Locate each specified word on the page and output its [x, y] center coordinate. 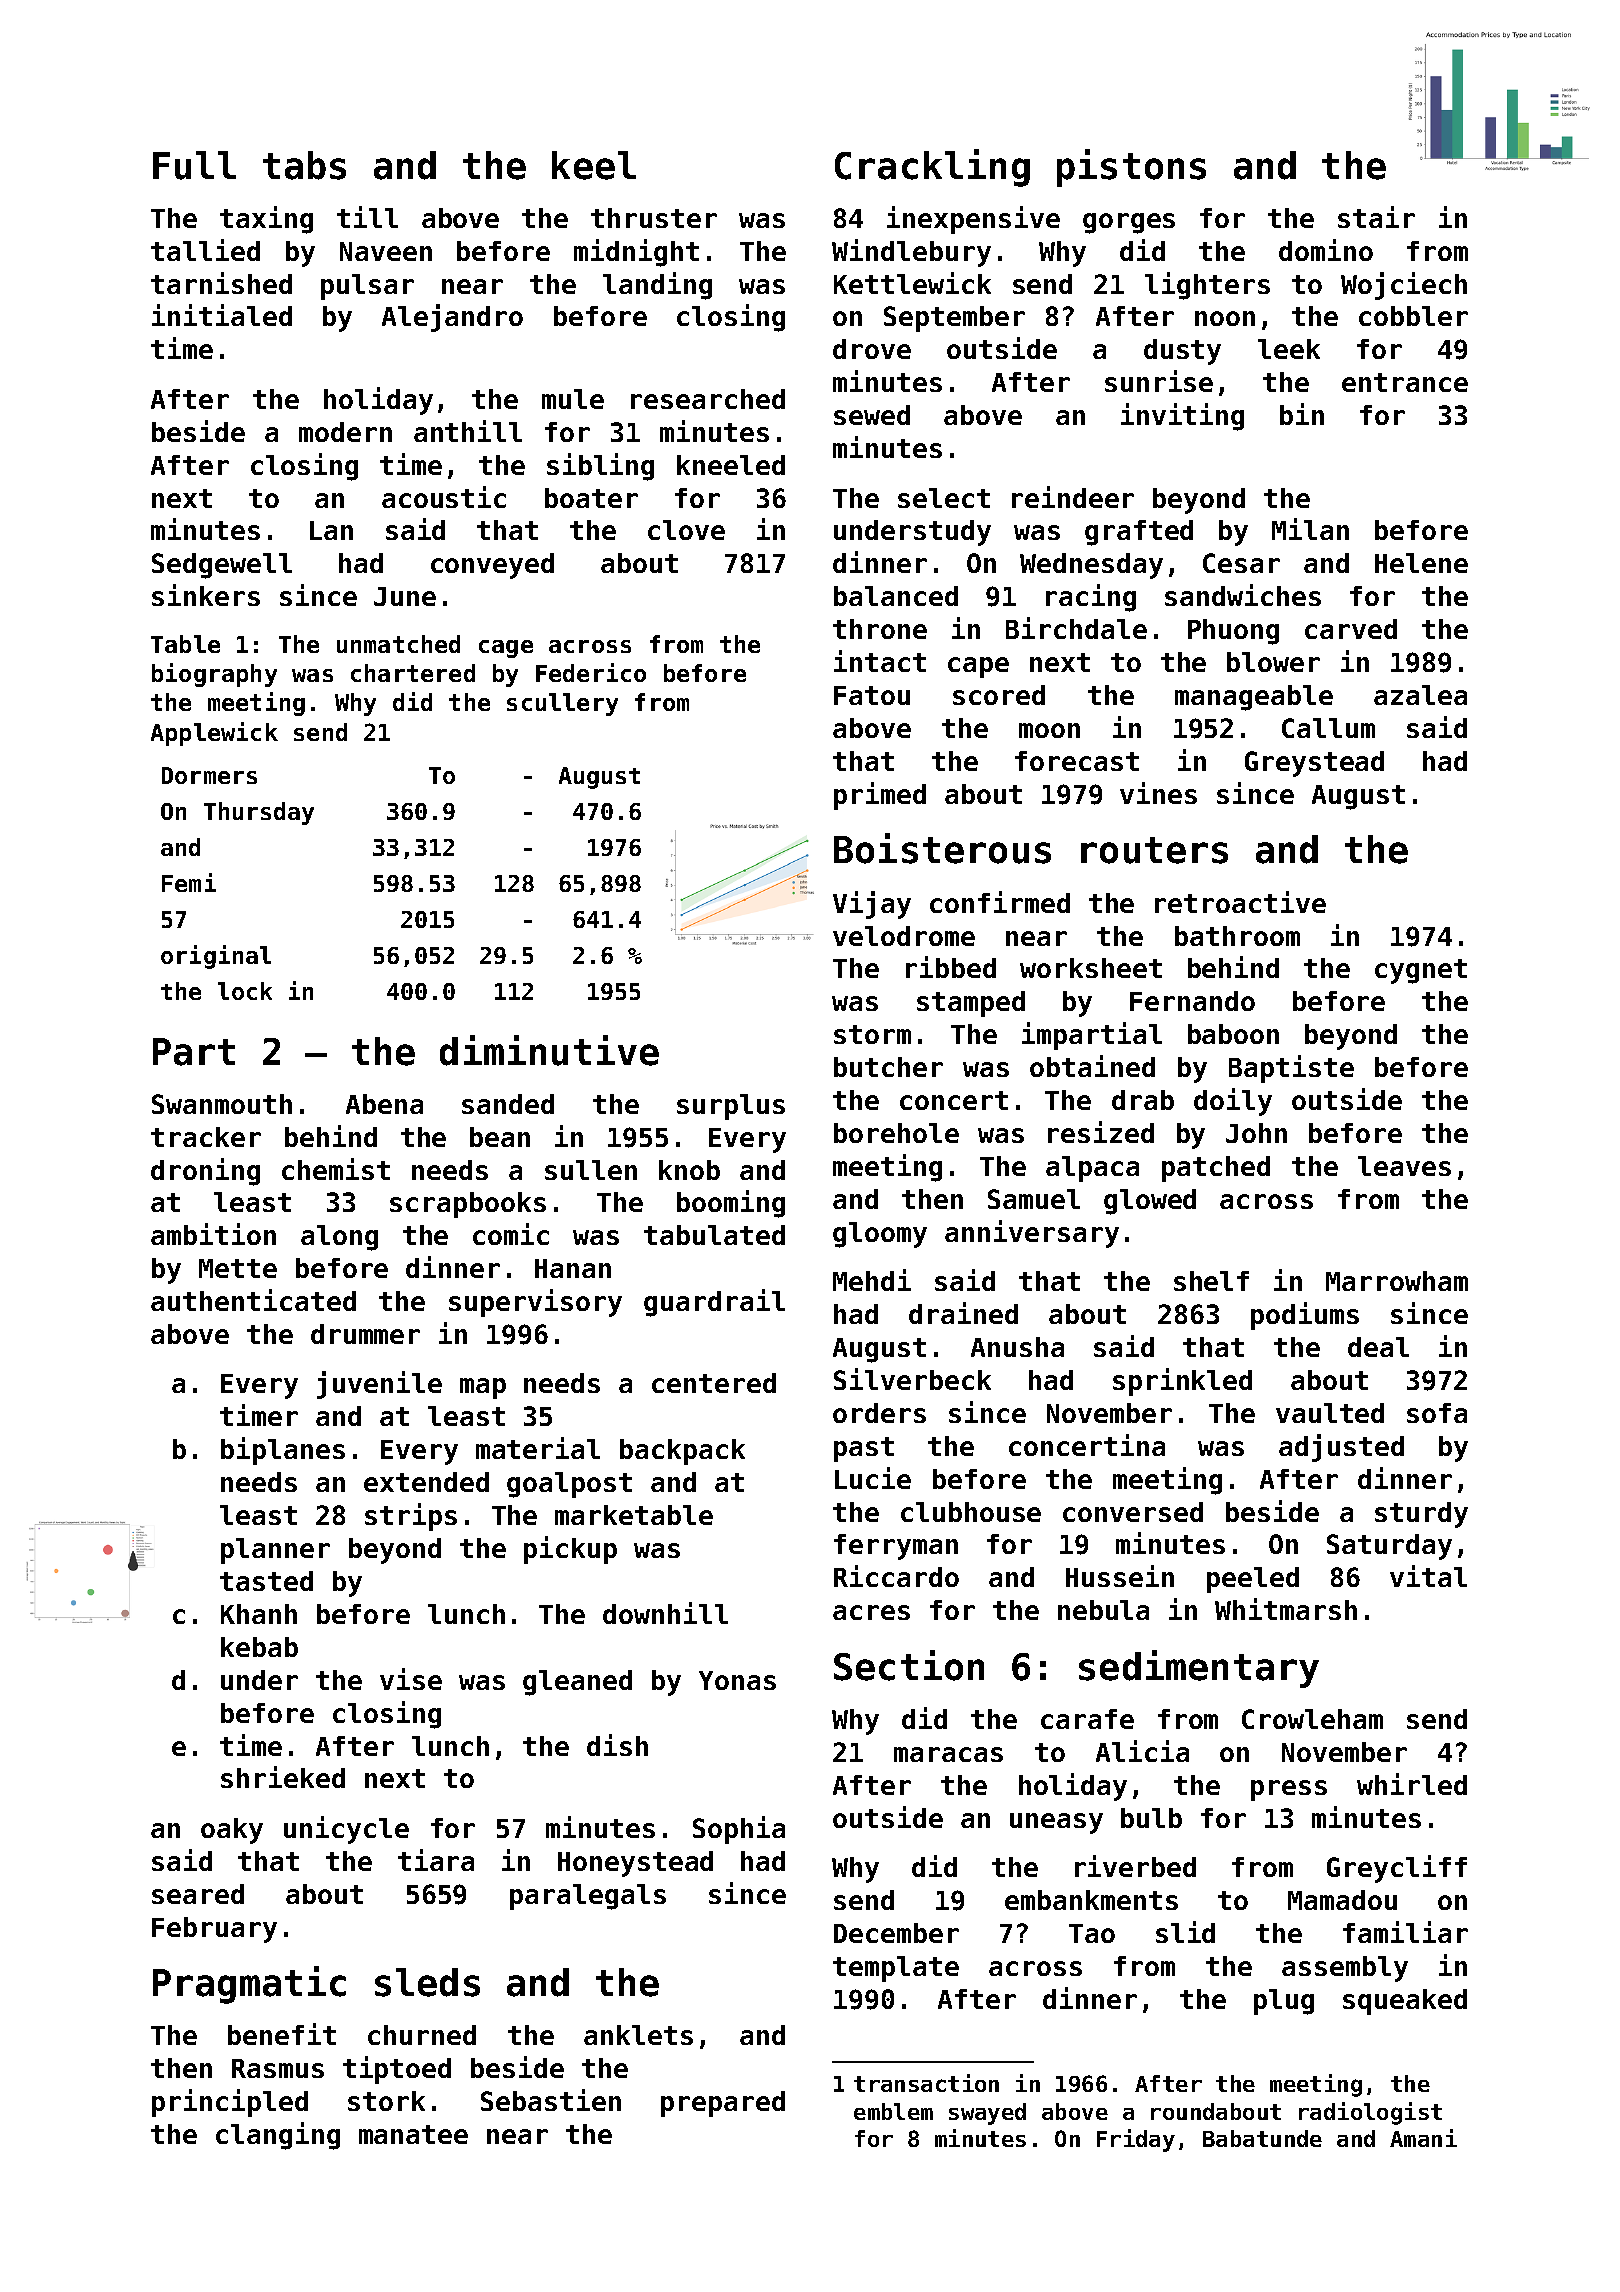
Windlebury [911, 253]
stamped [971, 1004]
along [339, 1238]
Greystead [1314, 764]
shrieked [283, 1777]
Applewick [214, 734]
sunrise [1159, 381]
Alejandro [452, 318]
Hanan [573, 1268]
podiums [1305, 1316]
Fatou [872, 695]
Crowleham [1312, 1719]
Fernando [1192, 1001]
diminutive [549, 1050]
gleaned [577, 1683]
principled [230, 2103]
